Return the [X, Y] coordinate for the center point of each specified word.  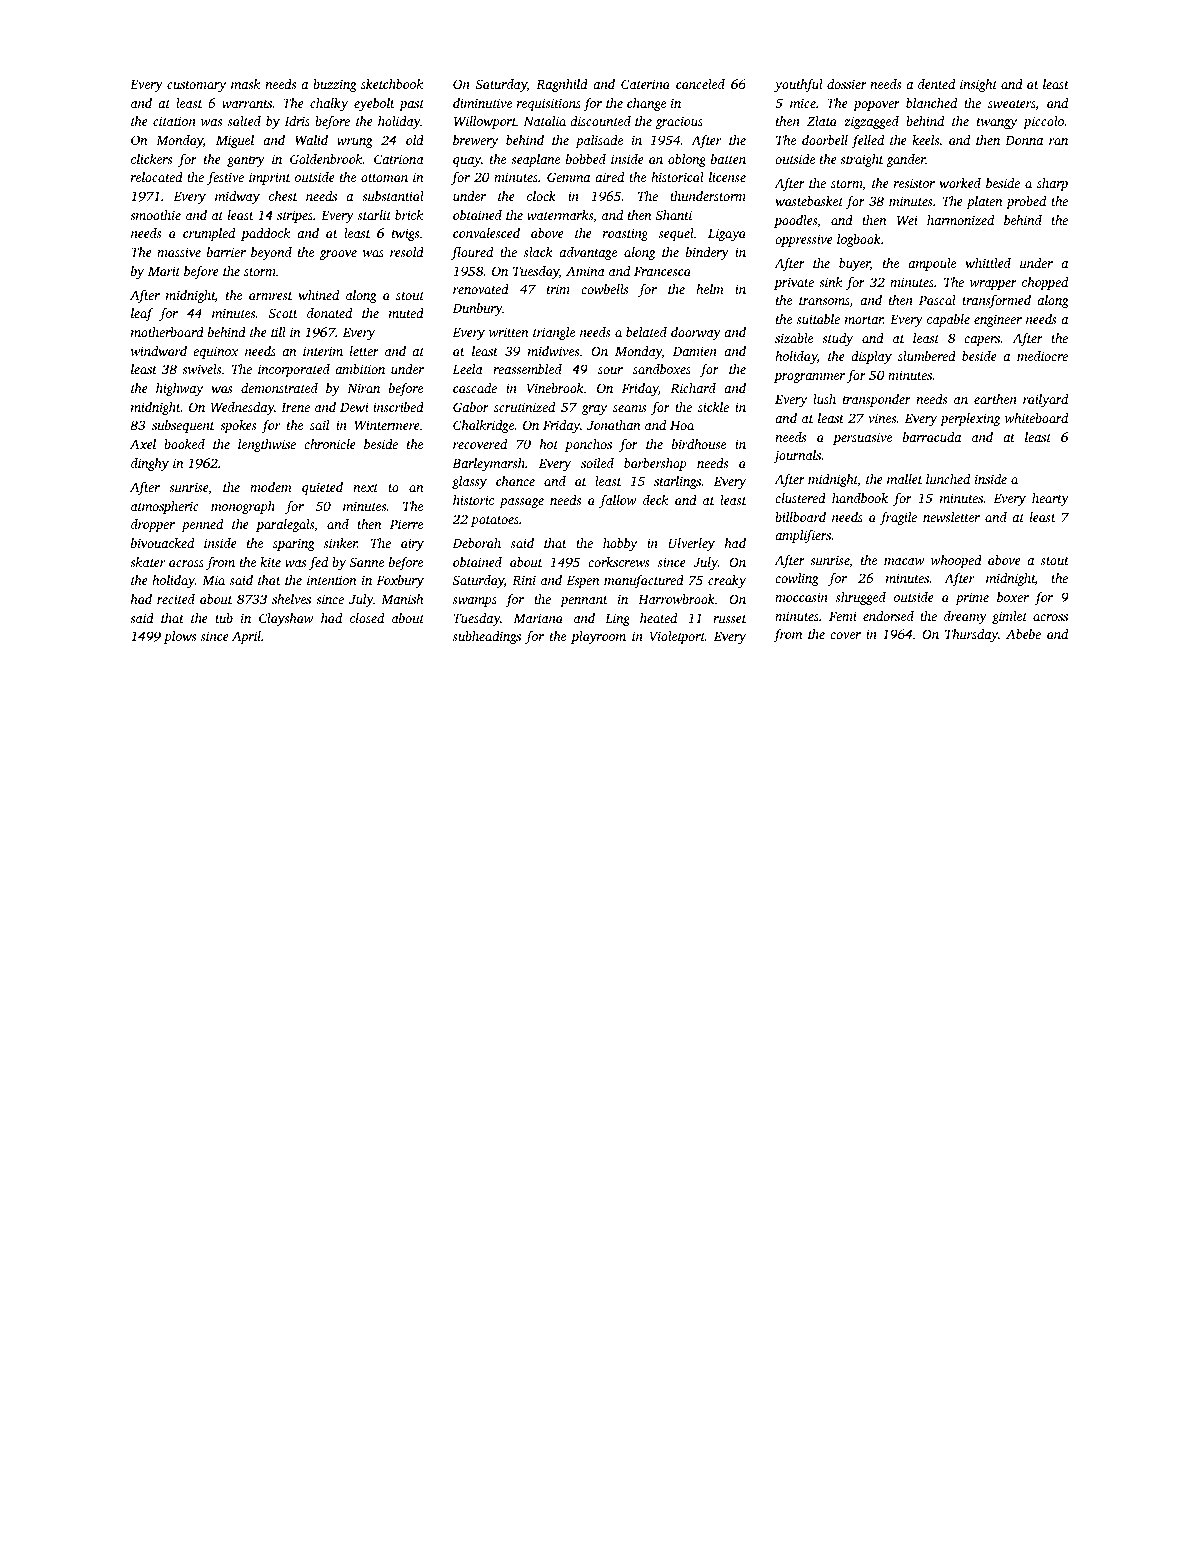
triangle [554, 333]
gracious [679, 122]
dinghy [150, 464]
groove [338, 255]
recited [176, 599]
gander [906, 160]
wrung [355, 143]
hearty [1050, 499]
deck [655, 500]
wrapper [993, 285]
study [837, 339]
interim [323, 351]
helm [710, 289]
